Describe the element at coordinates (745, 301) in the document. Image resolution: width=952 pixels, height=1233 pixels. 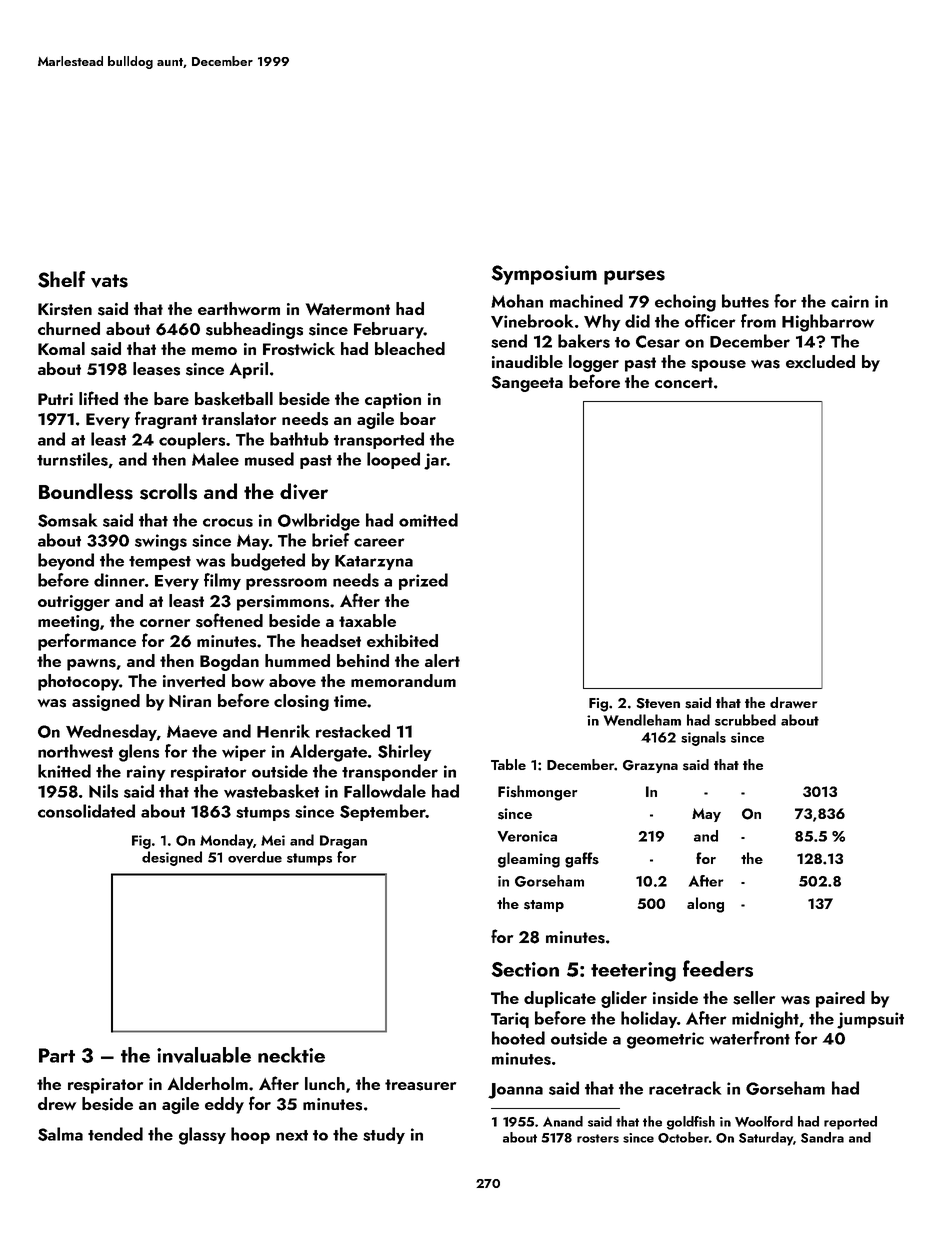
I see `buttes` at that location.
